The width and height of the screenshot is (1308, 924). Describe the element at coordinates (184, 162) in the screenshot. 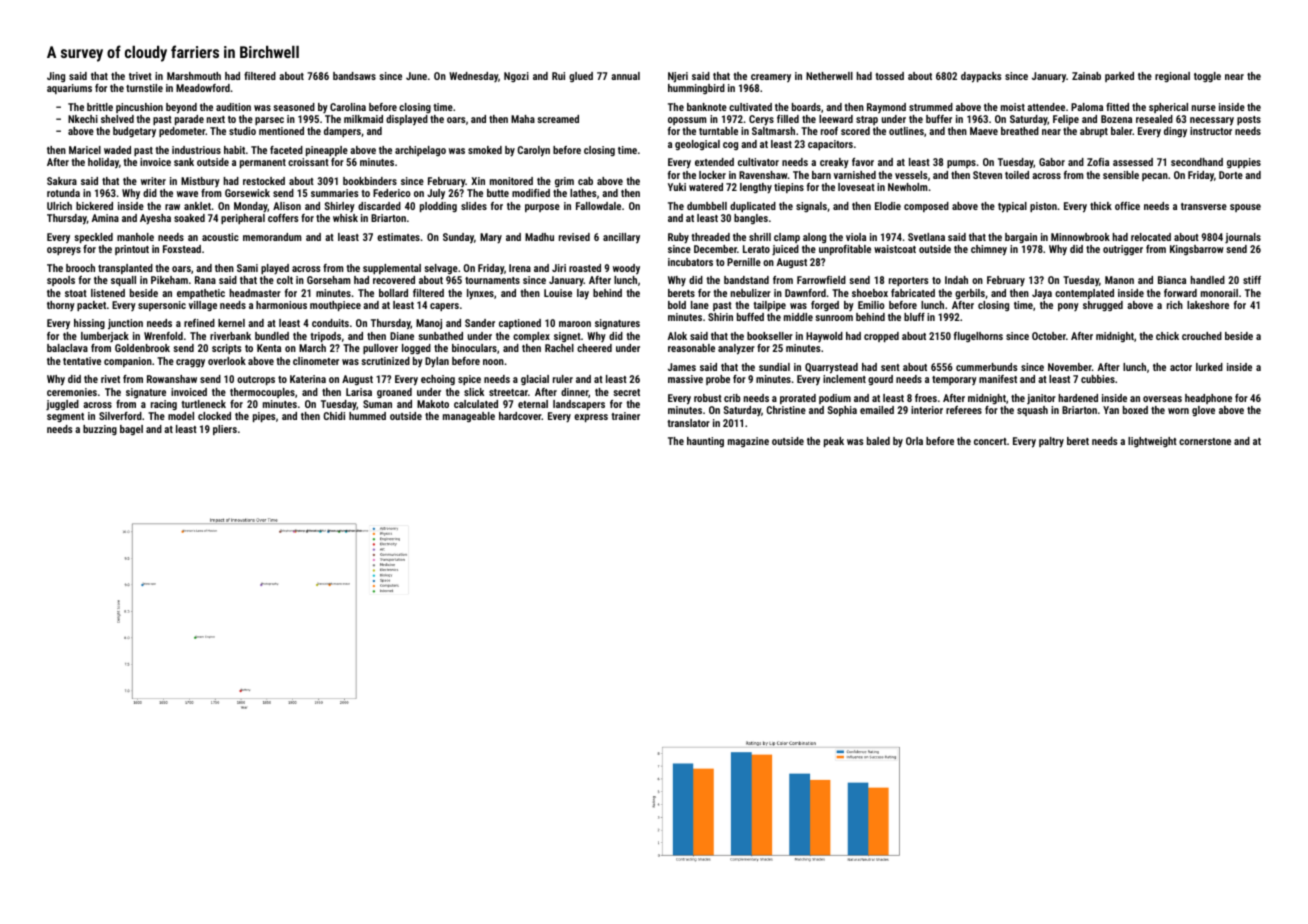

I see `sank` at that location.
